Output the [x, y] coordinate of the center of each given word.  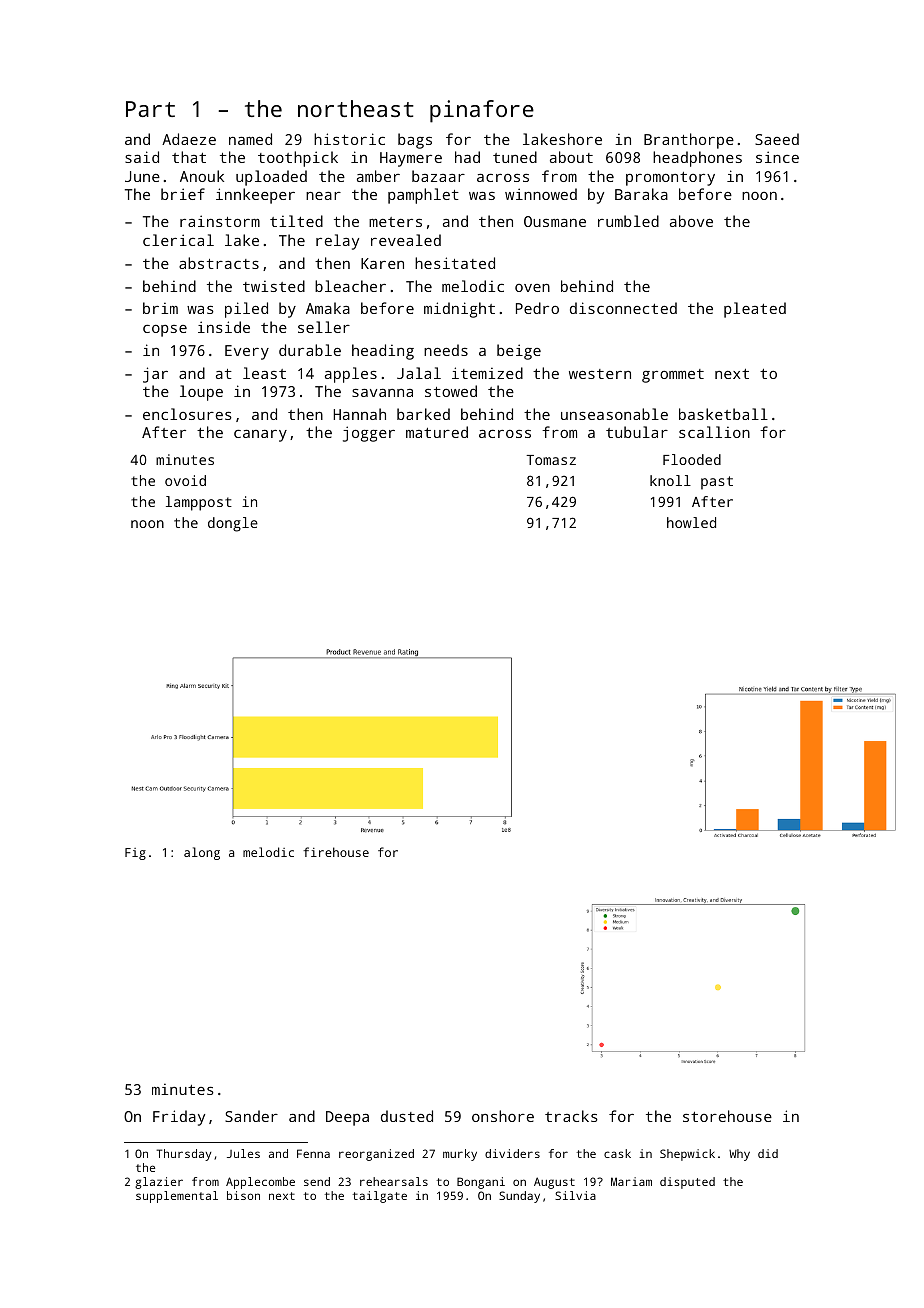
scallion [714, 432]
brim [160, 308]
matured [437, 432]
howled [691, 522]
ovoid [185, 480]
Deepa [347, 1118]
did [768, 1153]
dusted [407, 1116]
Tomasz [551, 460]
